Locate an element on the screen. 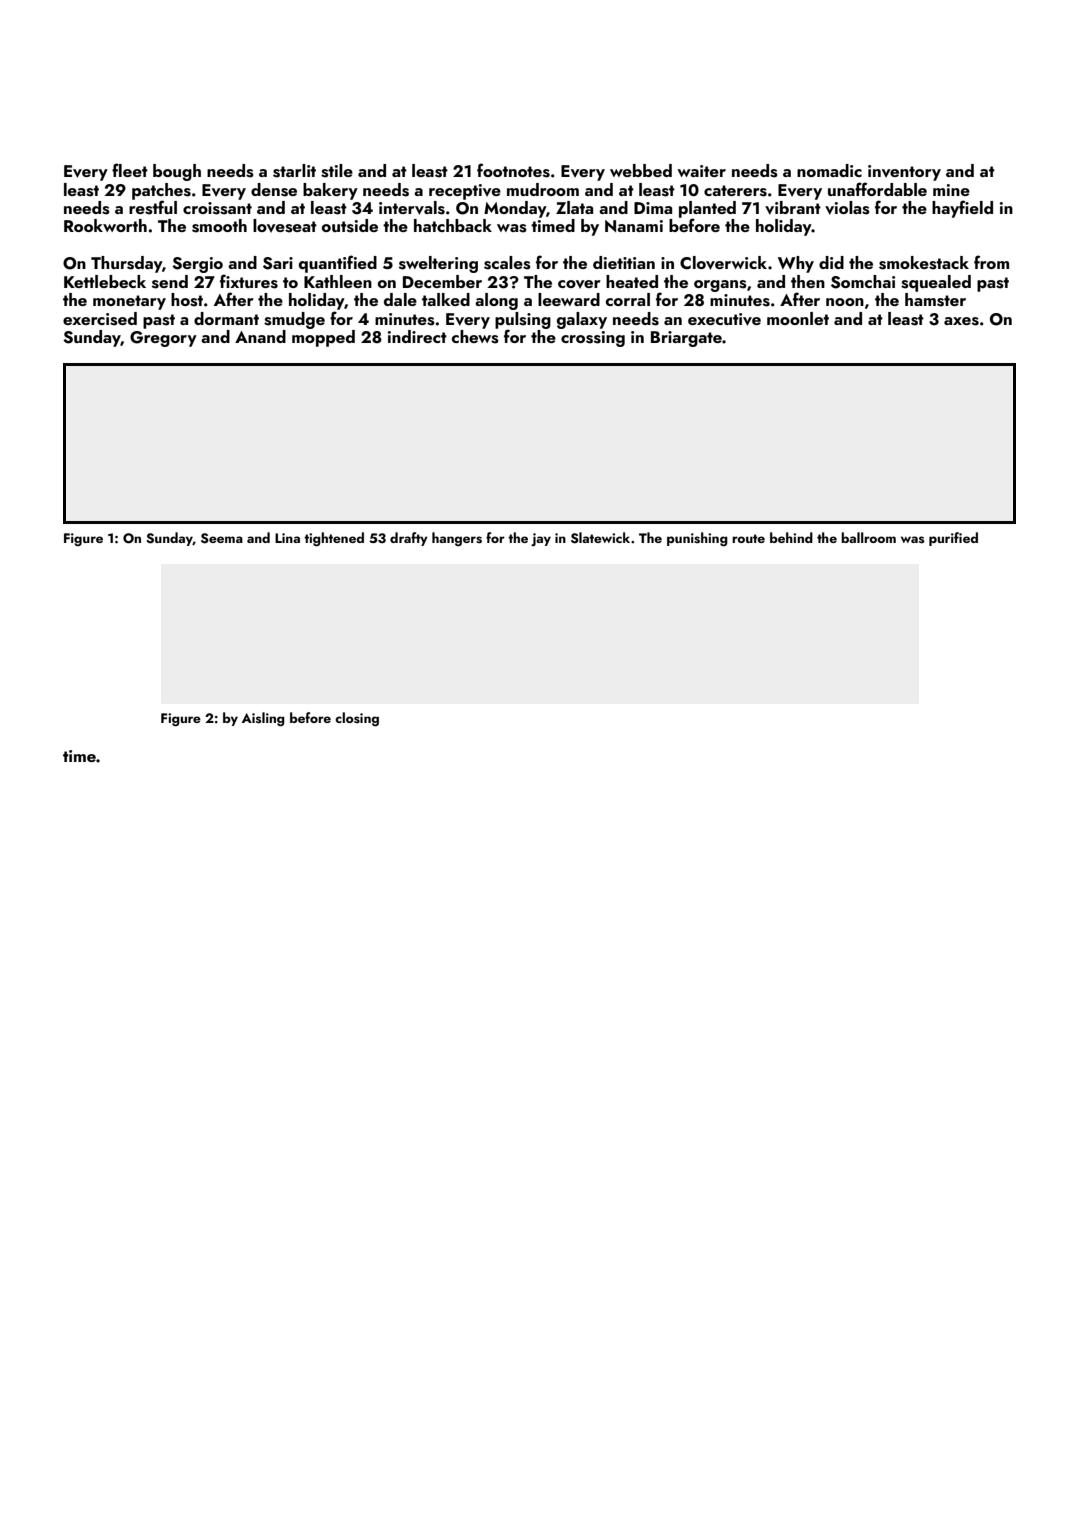 The image size is (1079, 1533). exercised is located at coordinates (100, 319).
